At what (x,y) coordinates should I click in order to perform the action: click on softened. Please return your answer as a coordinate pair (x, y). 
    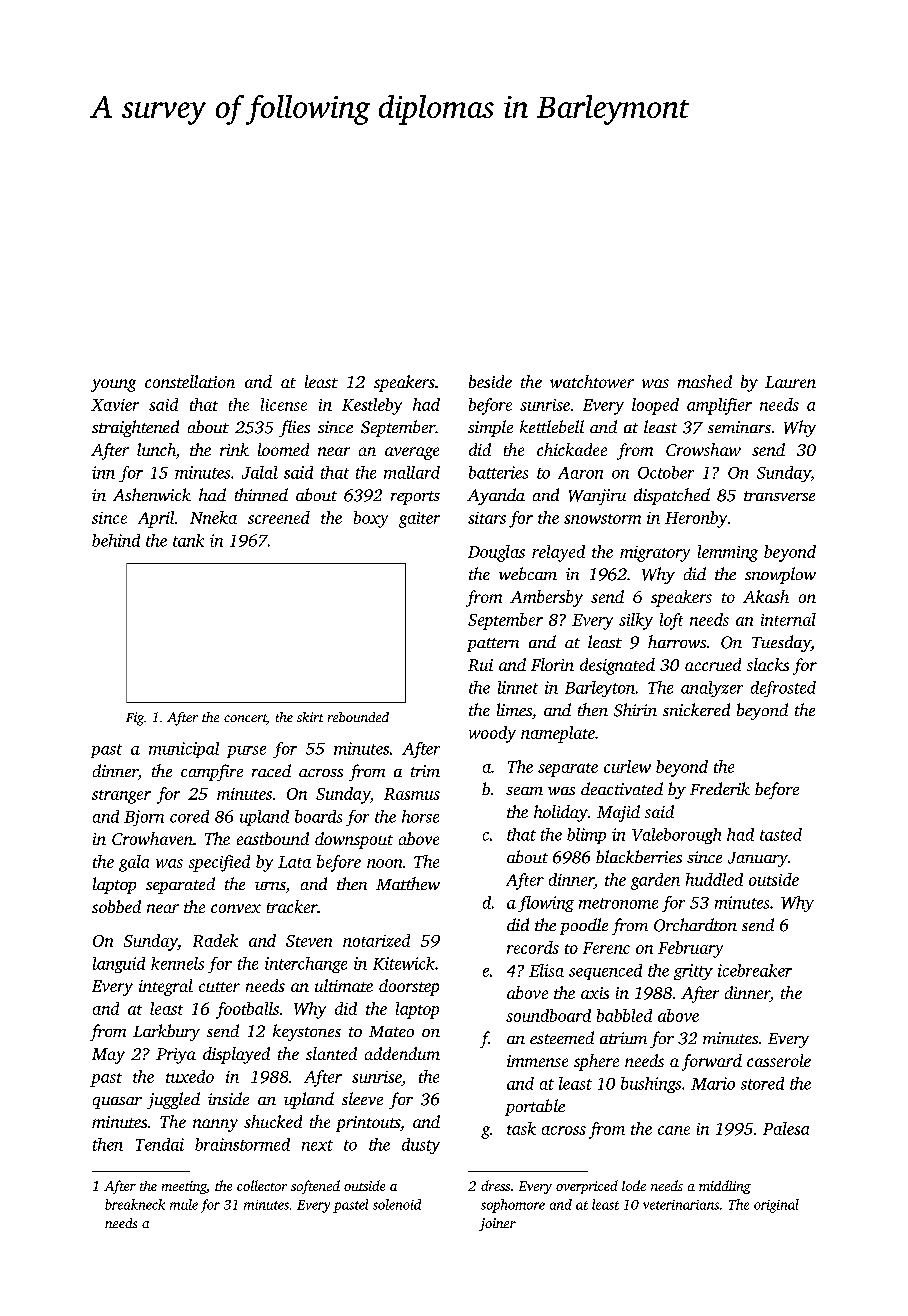
    Looking at the image, I should click on (315, 1187).
